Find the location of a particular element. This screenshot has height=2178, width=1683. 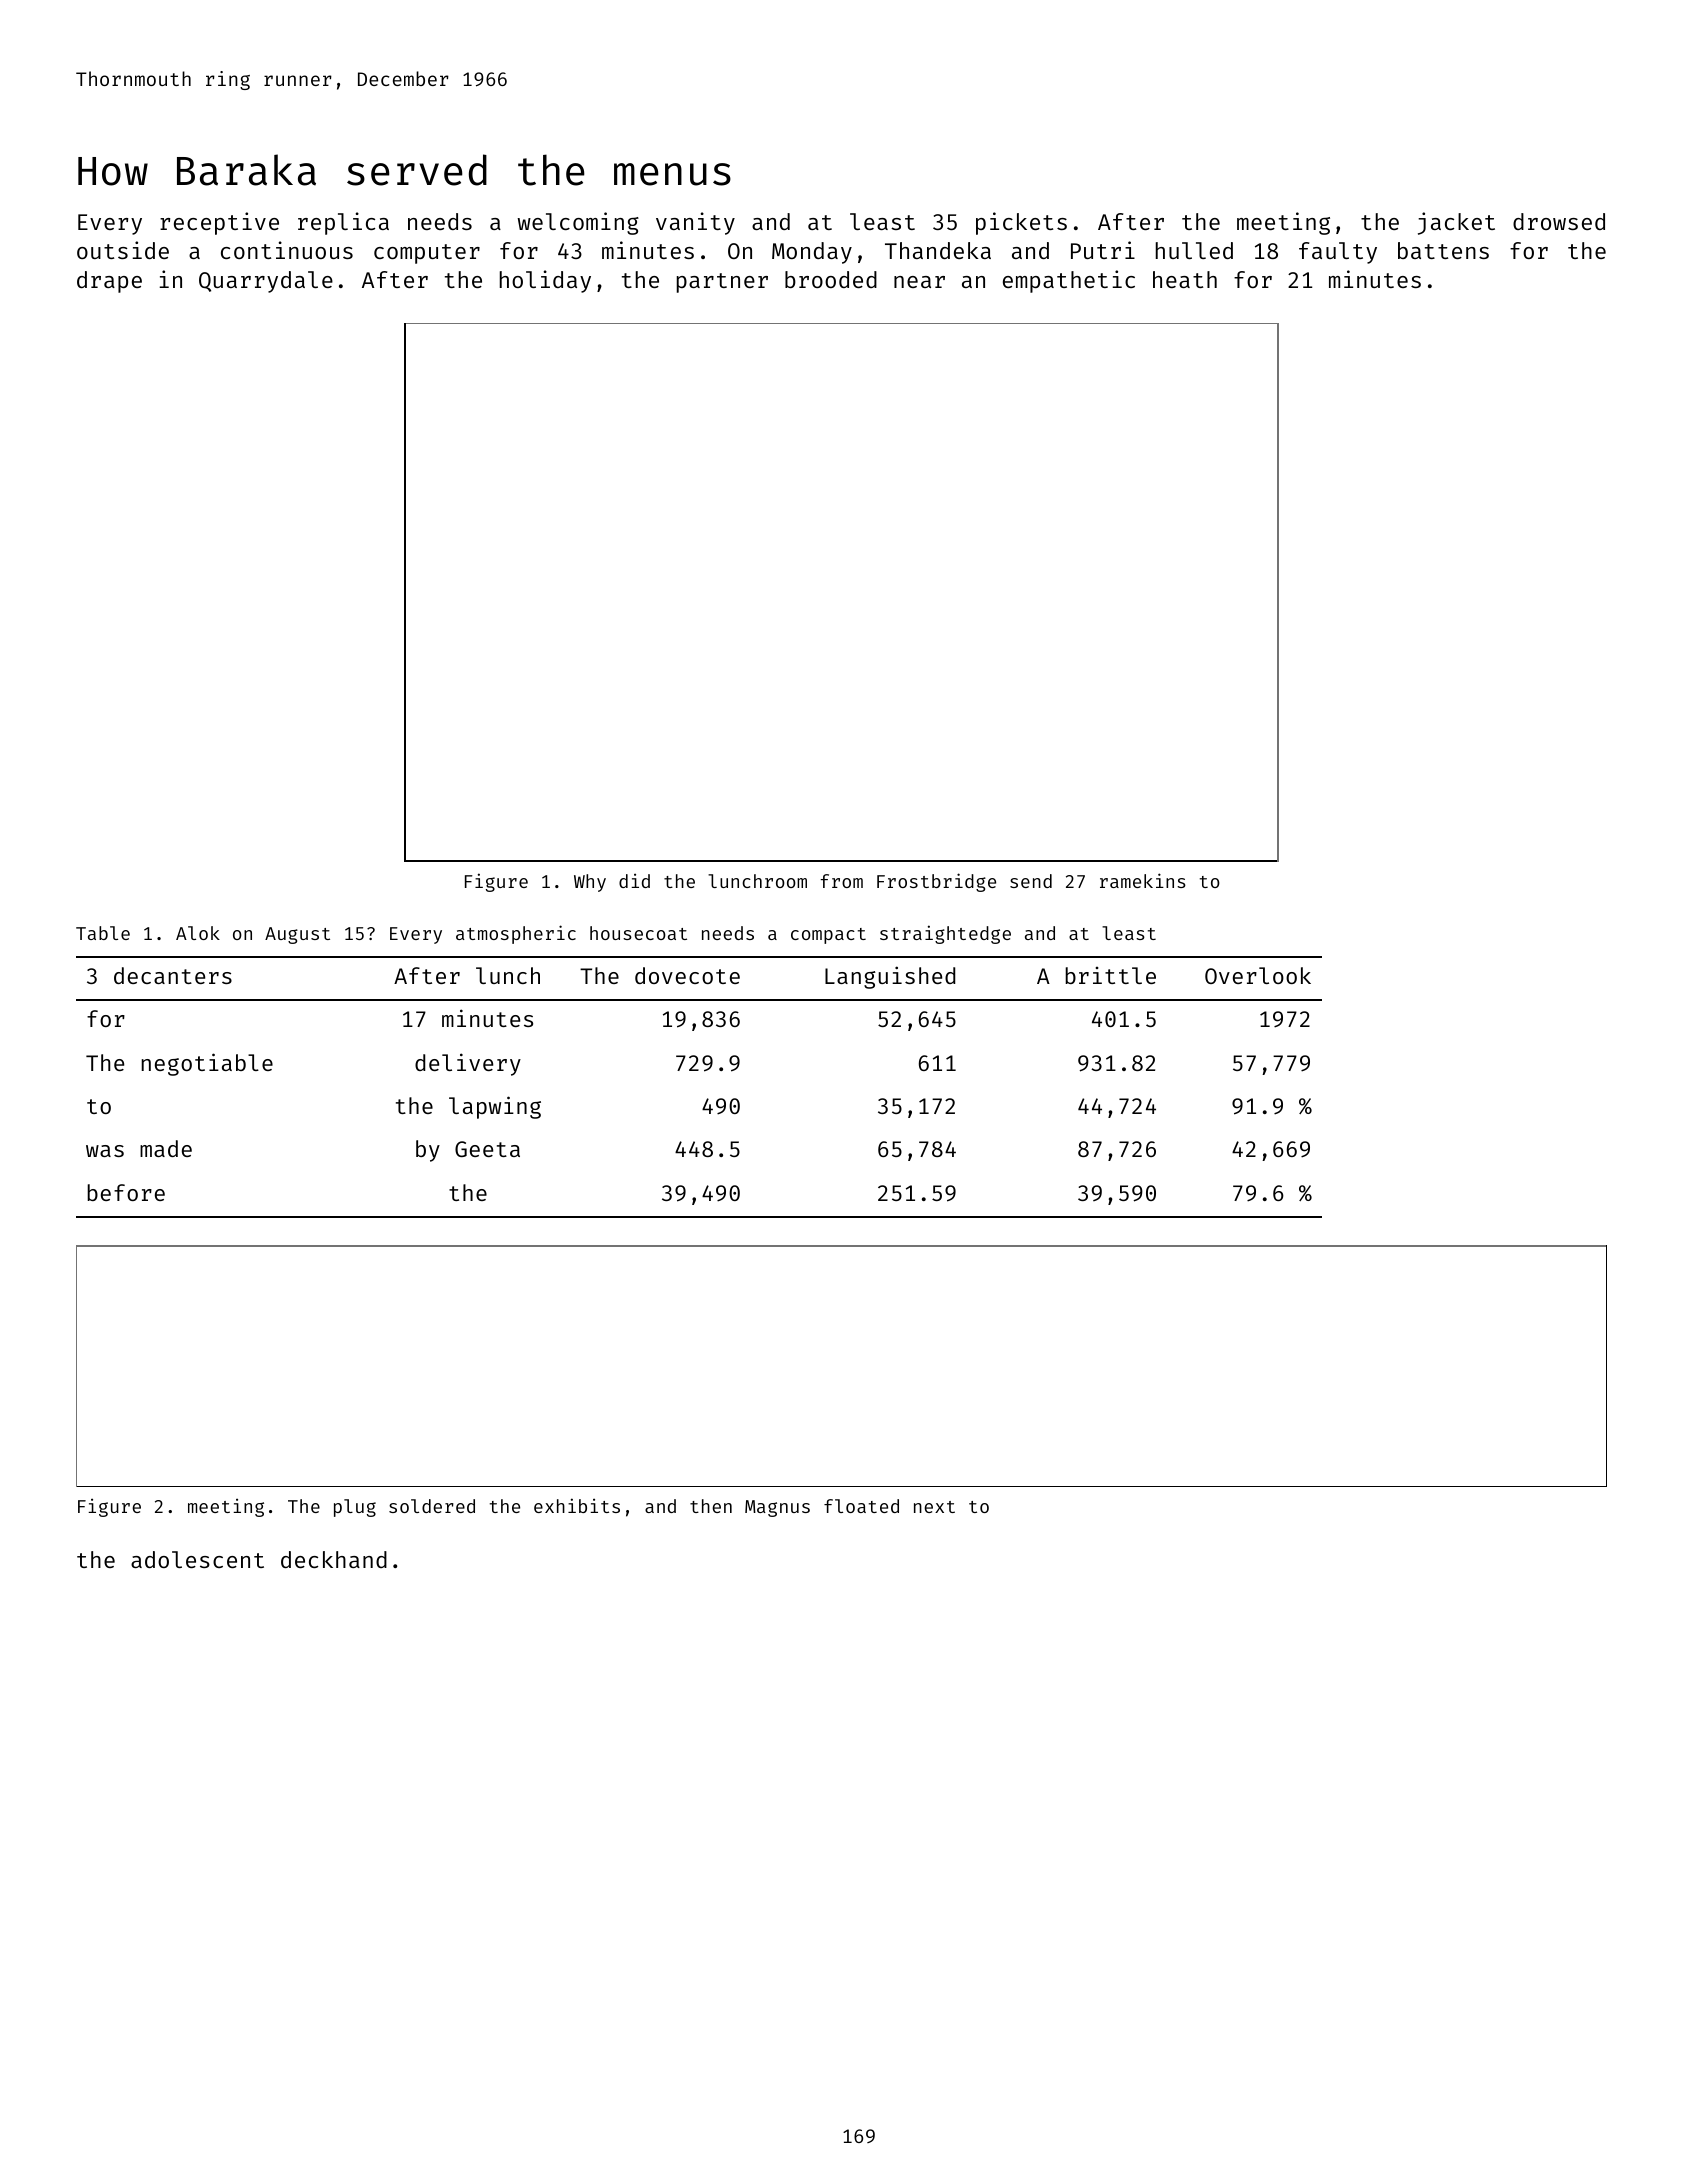

plug is located at coordinates (355, 1508).
